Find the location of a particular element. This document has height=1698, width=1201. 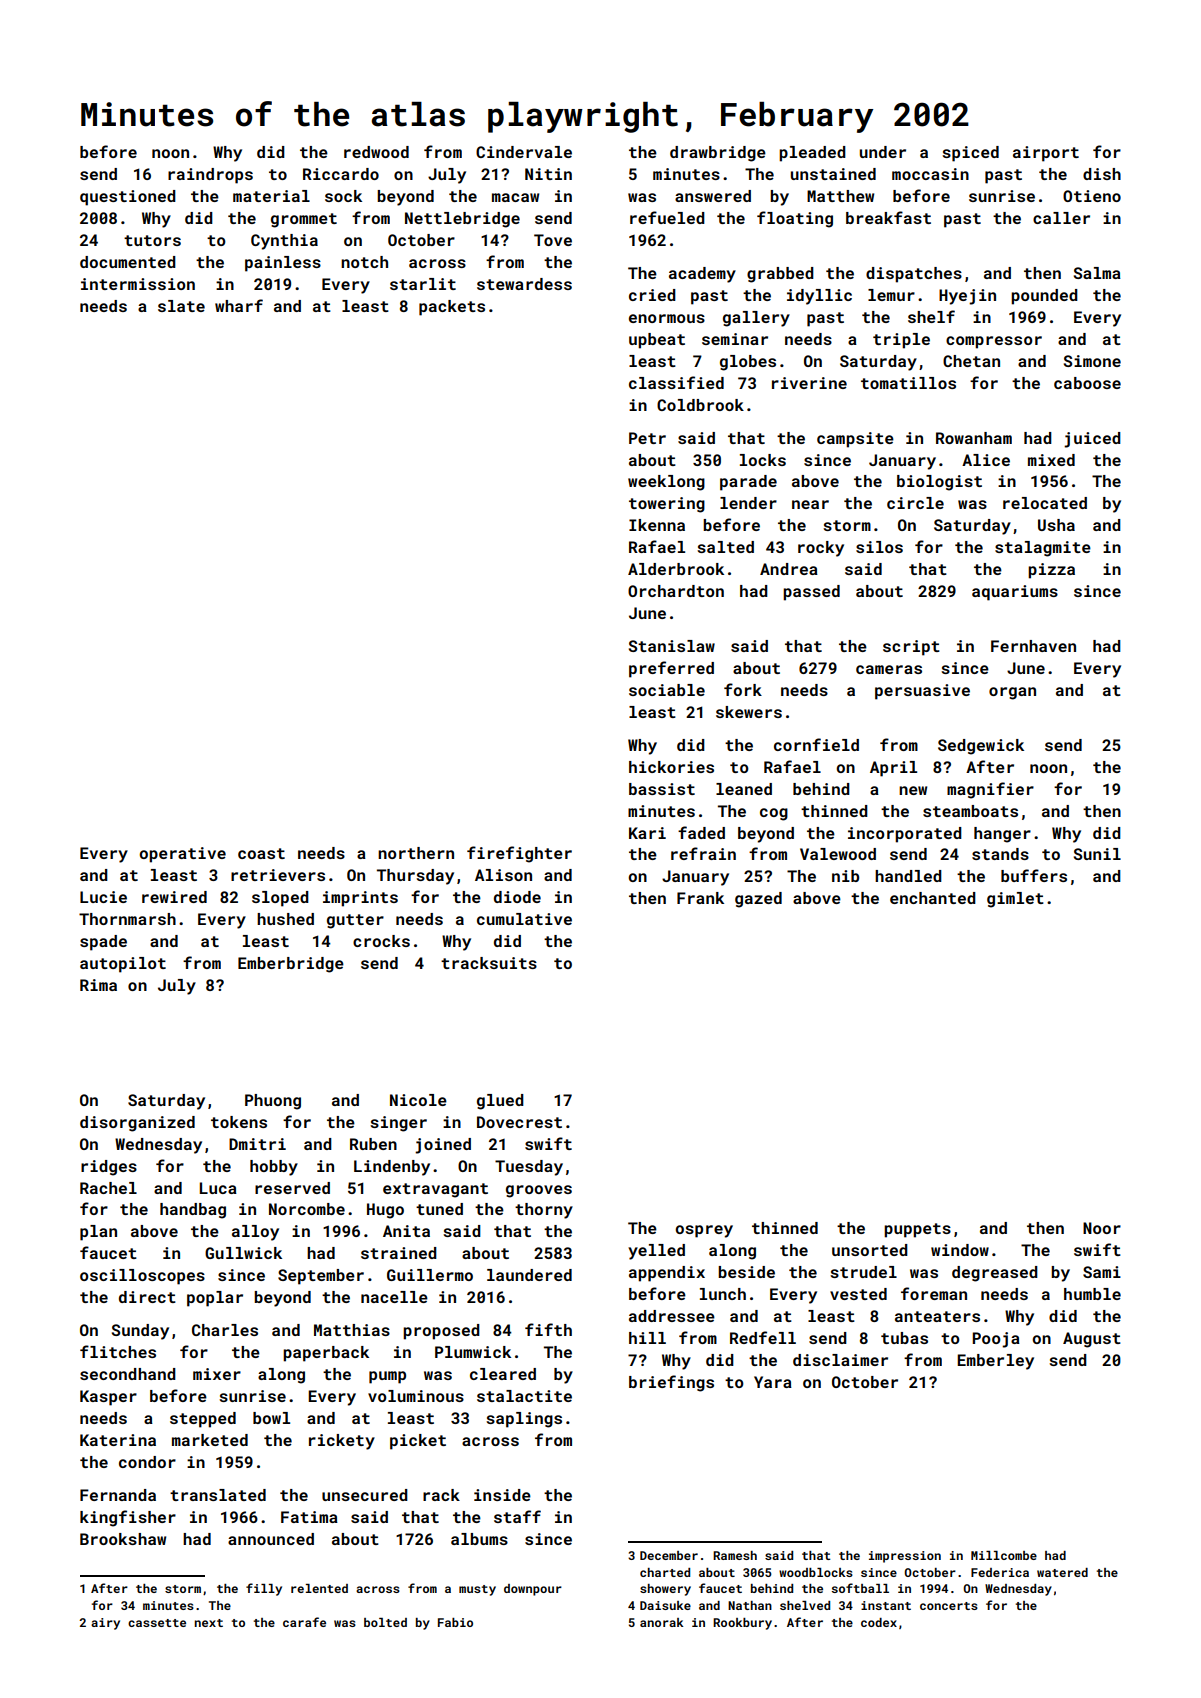

answered is located at coordinates (713, 196).
